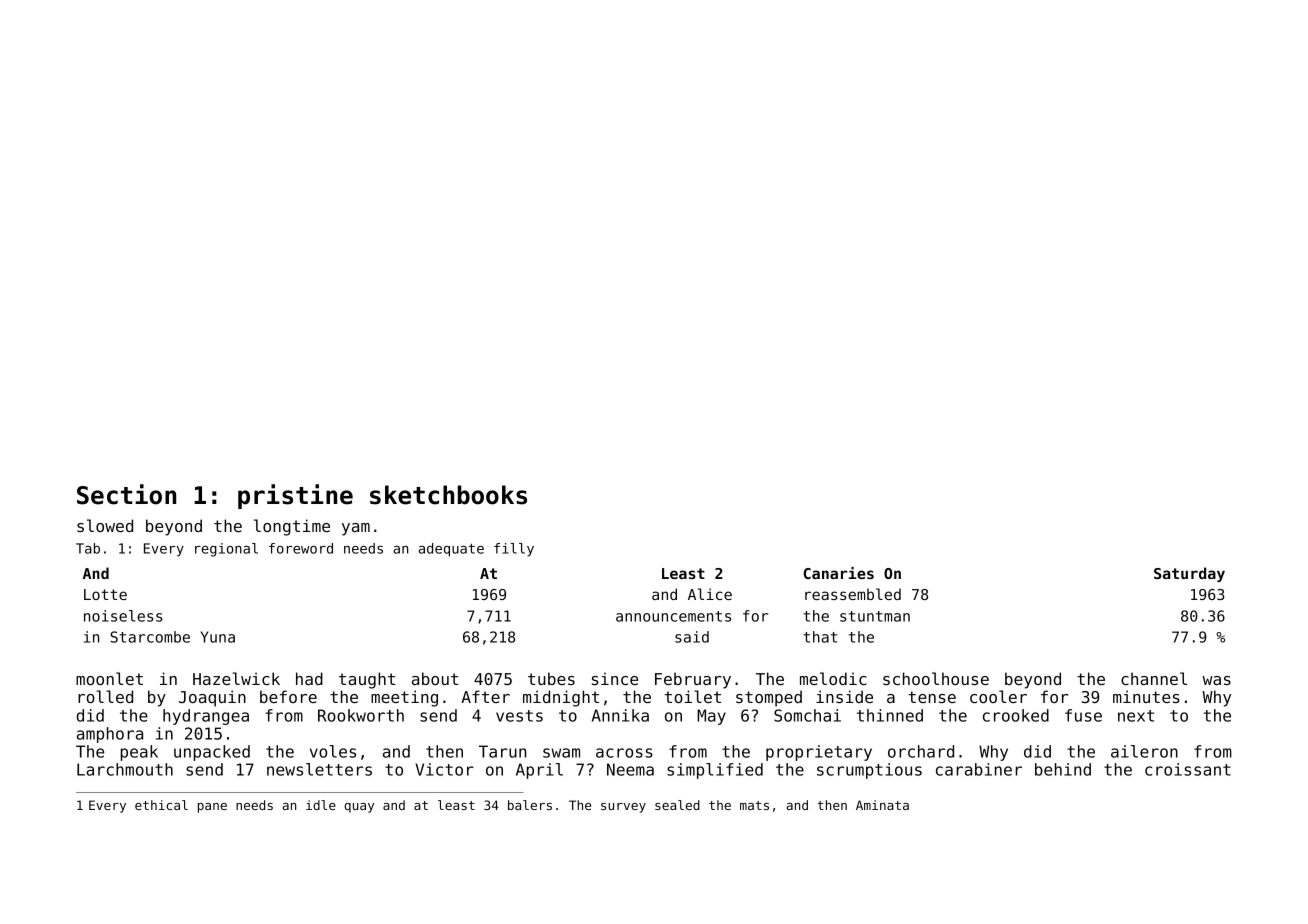 This screenshot has width=1308, height=924. Describe the element at coordinates (123, 616) in the screenshot. I see `noiseless` at that location.
